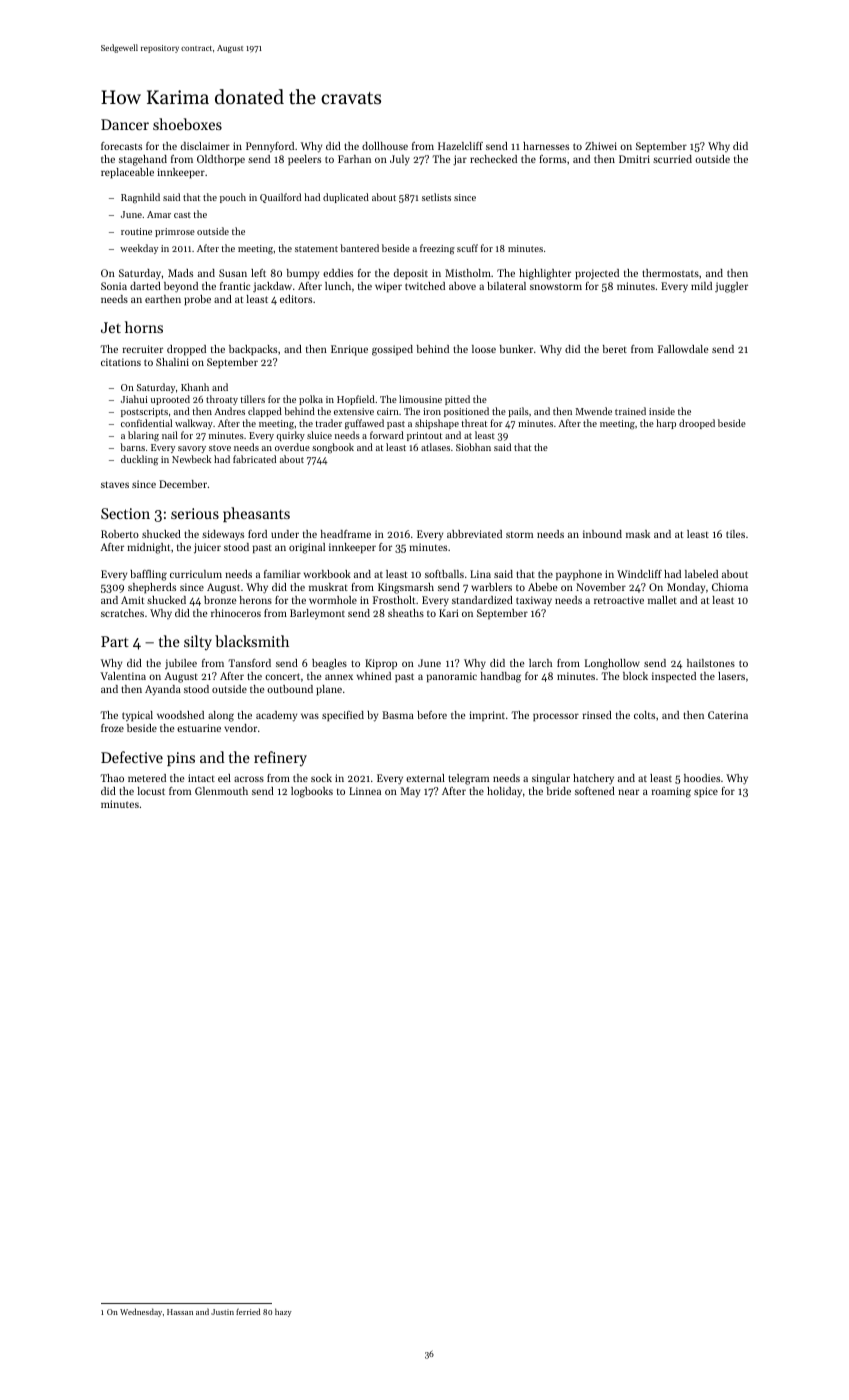  Describe the element at coordinates (283, 1312) in the image. I see `hazy` at that location.
